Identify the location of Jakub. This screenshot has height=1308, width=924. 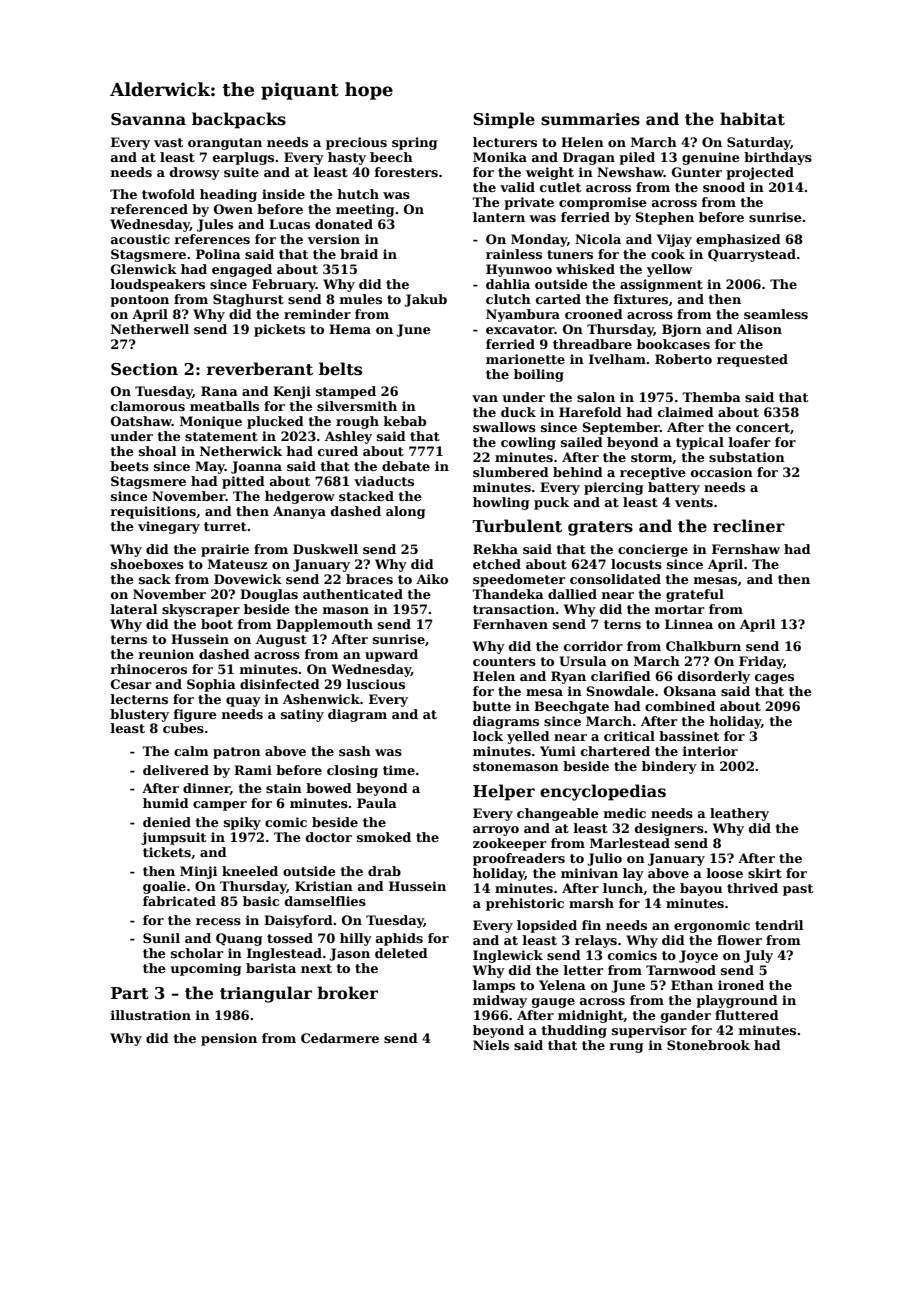
(425, 300).
